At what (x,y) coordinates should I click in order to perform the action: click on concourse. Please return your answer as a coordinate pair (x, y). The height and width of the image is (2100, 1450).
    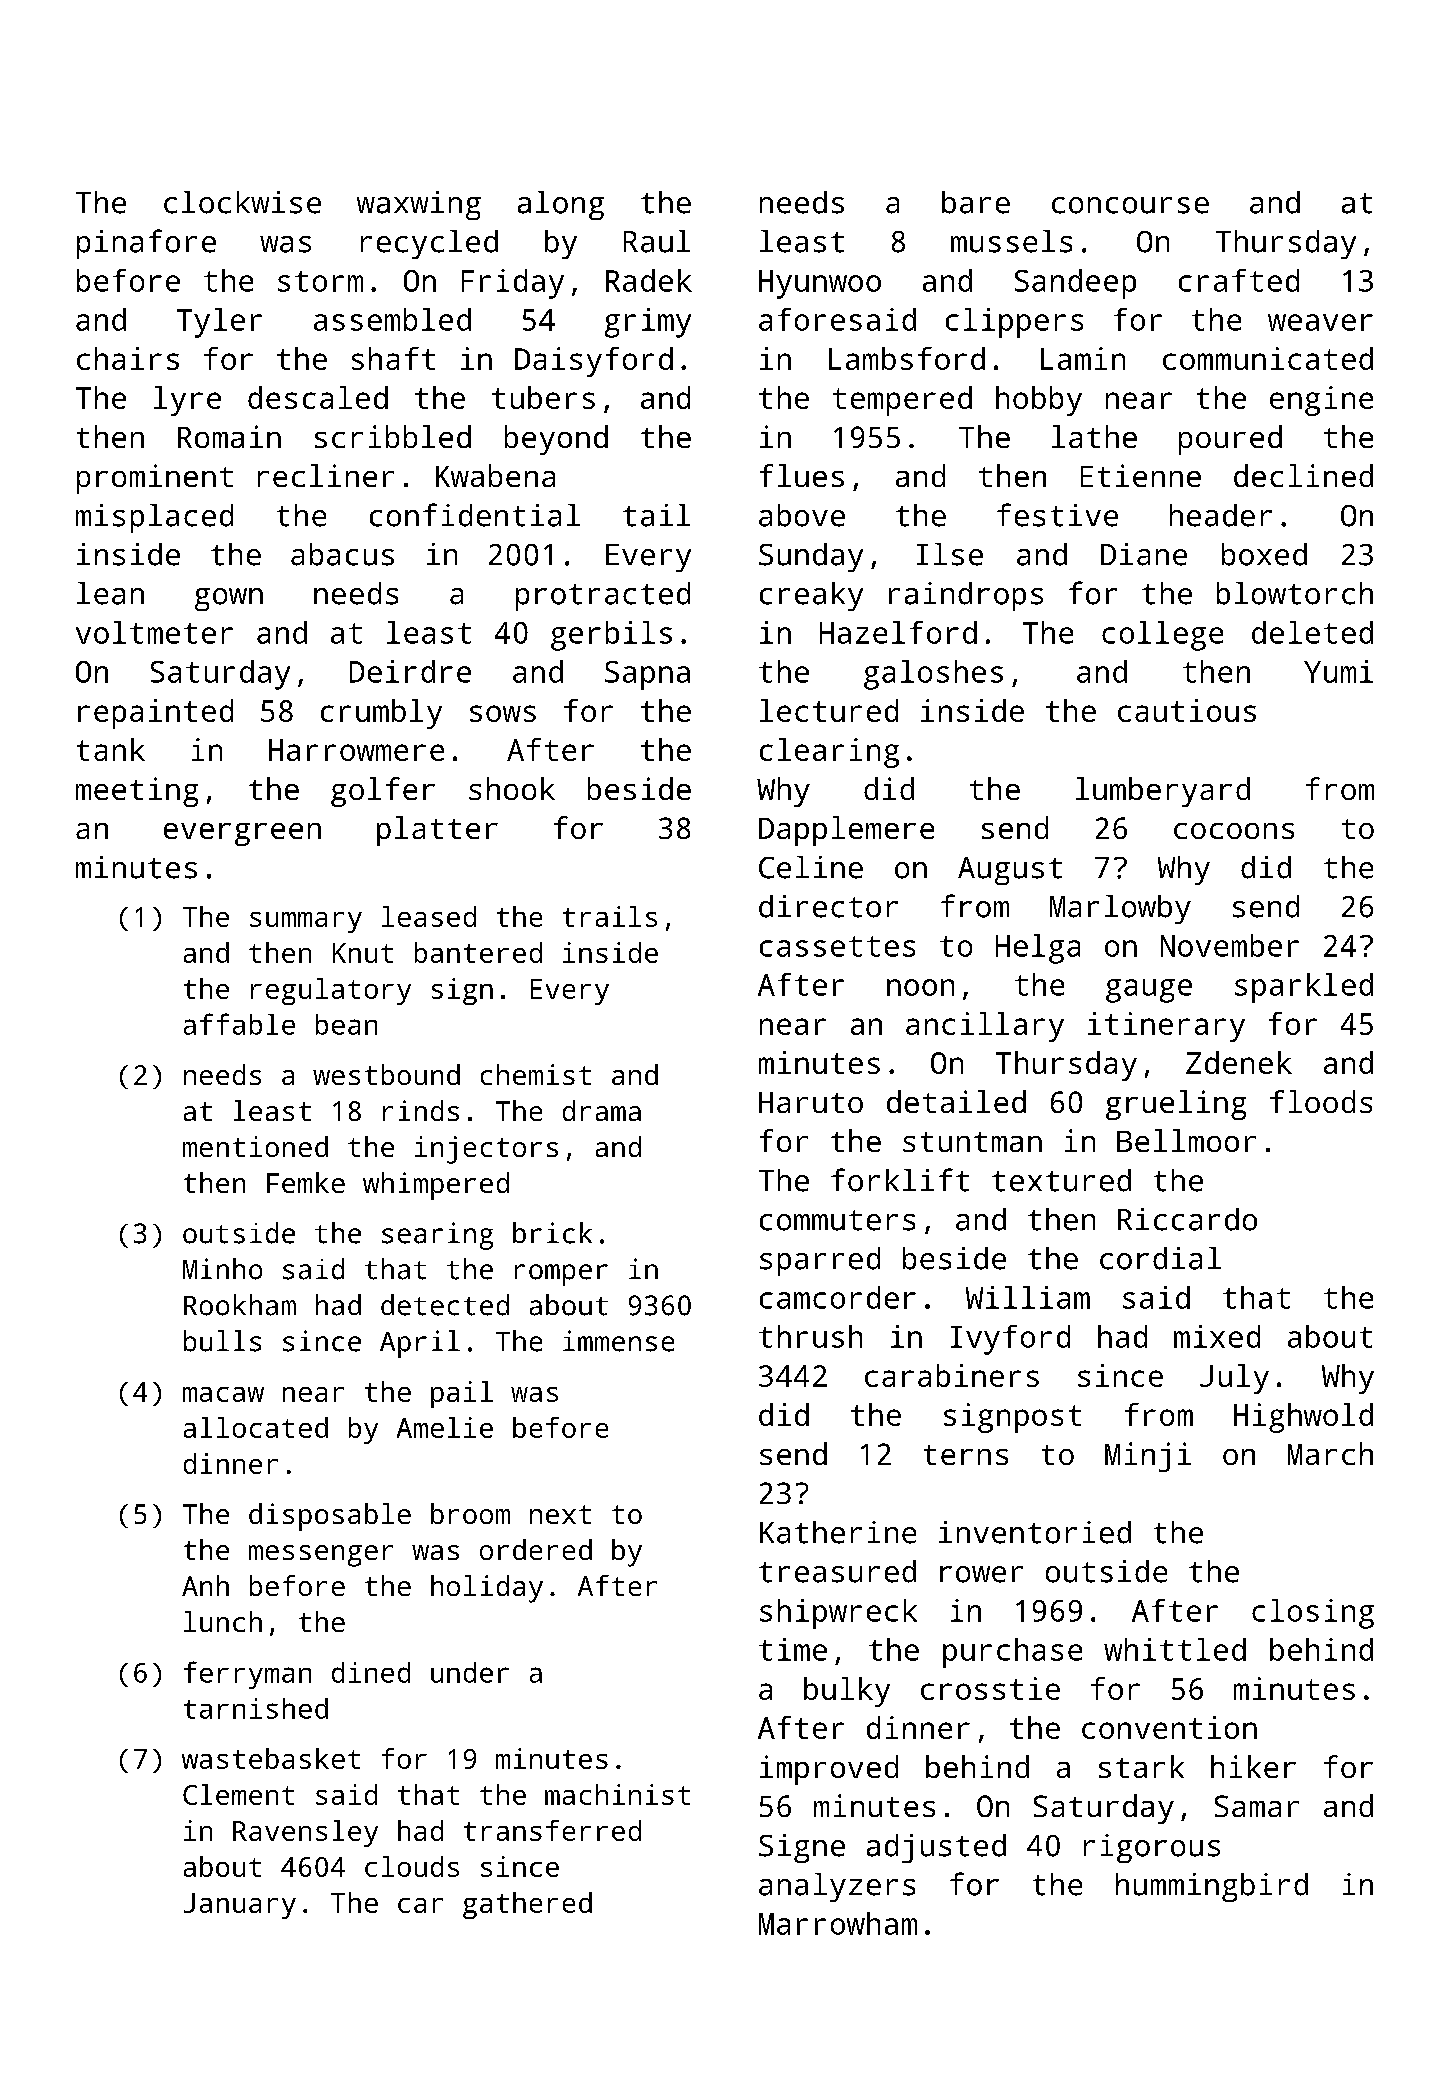
    Looking at the image, I should click on (1130, 205).
